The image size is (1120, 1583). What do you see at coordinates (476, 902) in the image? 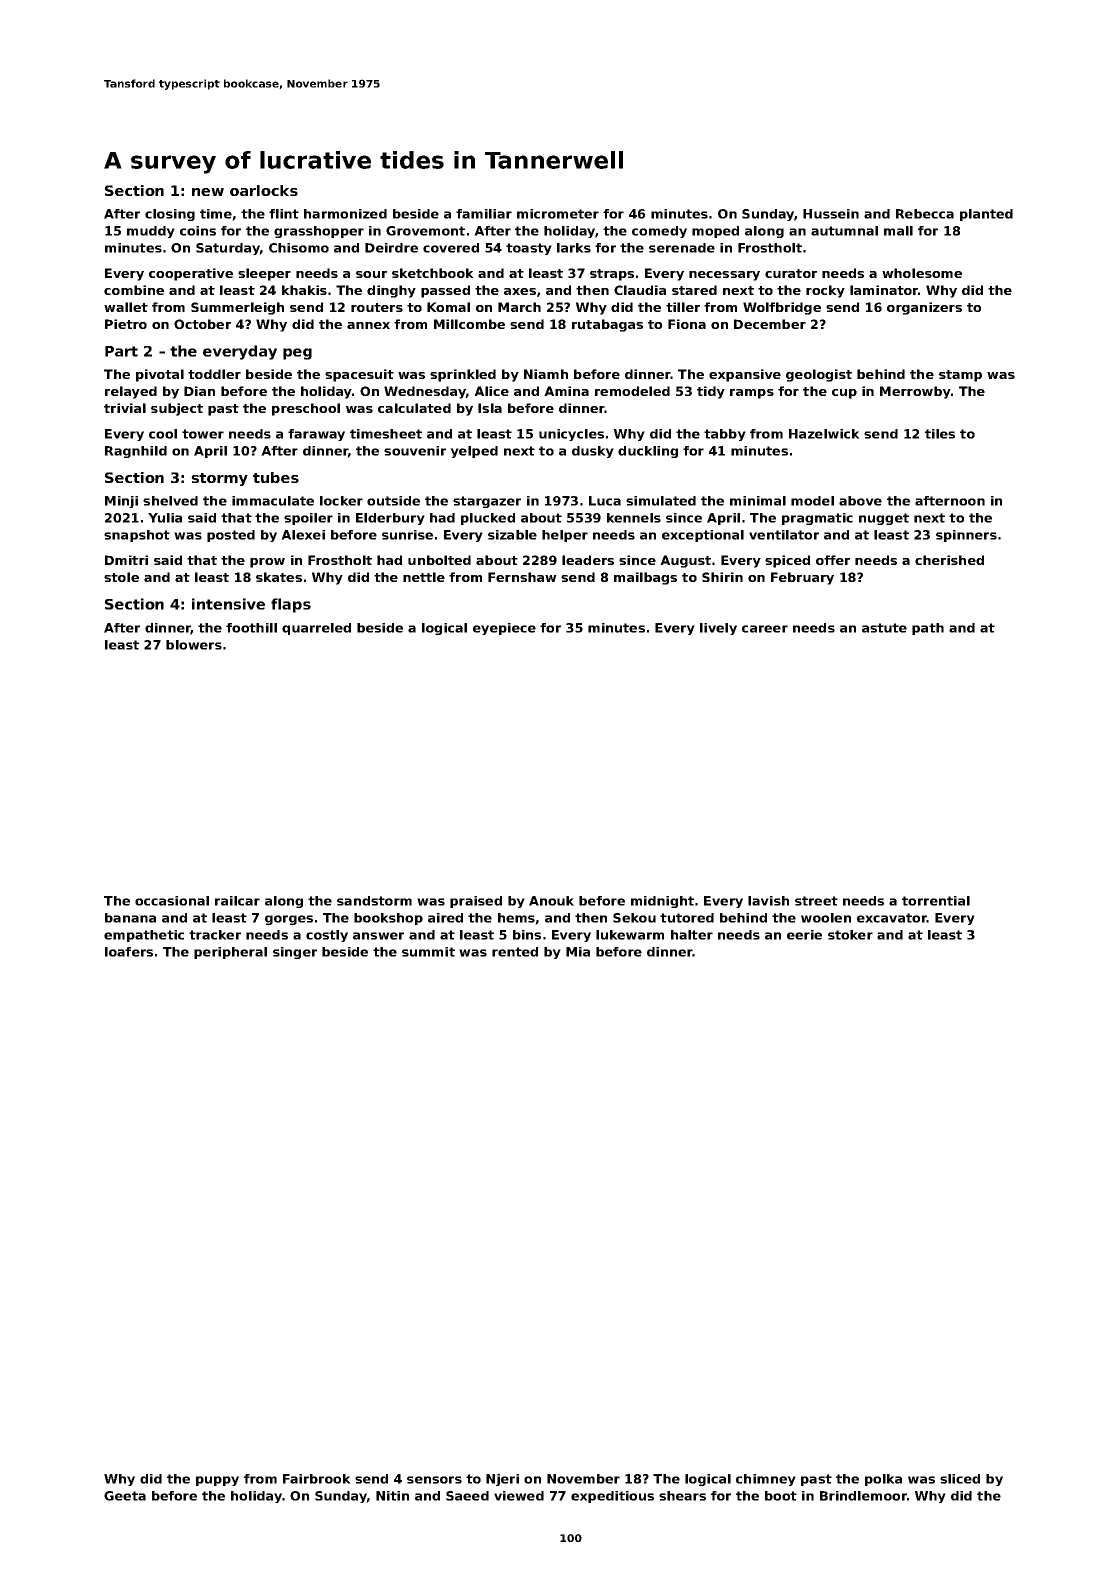
I see `praised` at bounding box center [476, 902].
